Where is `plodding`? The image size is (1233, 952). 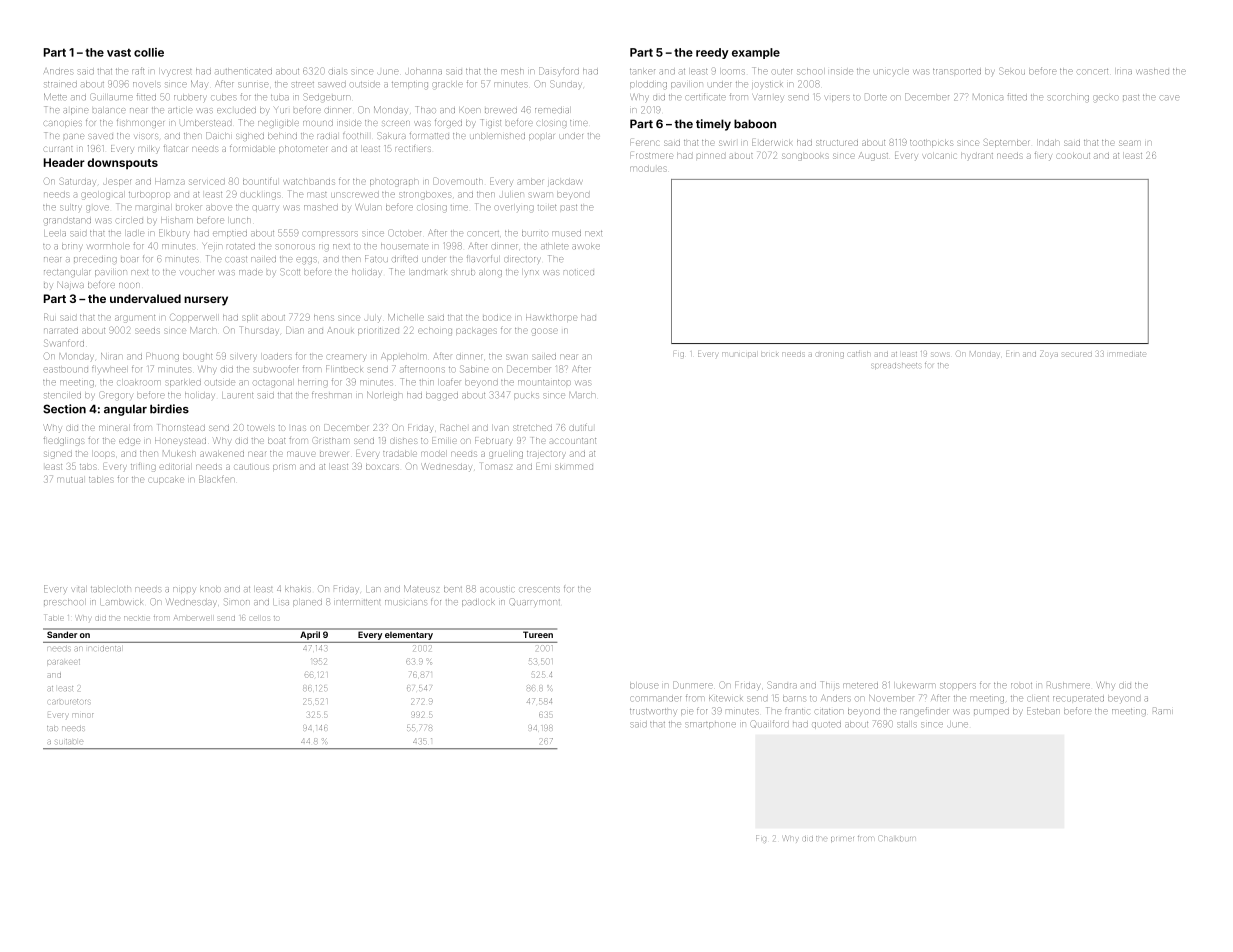 plodding is located at coordinates (648, 85).
